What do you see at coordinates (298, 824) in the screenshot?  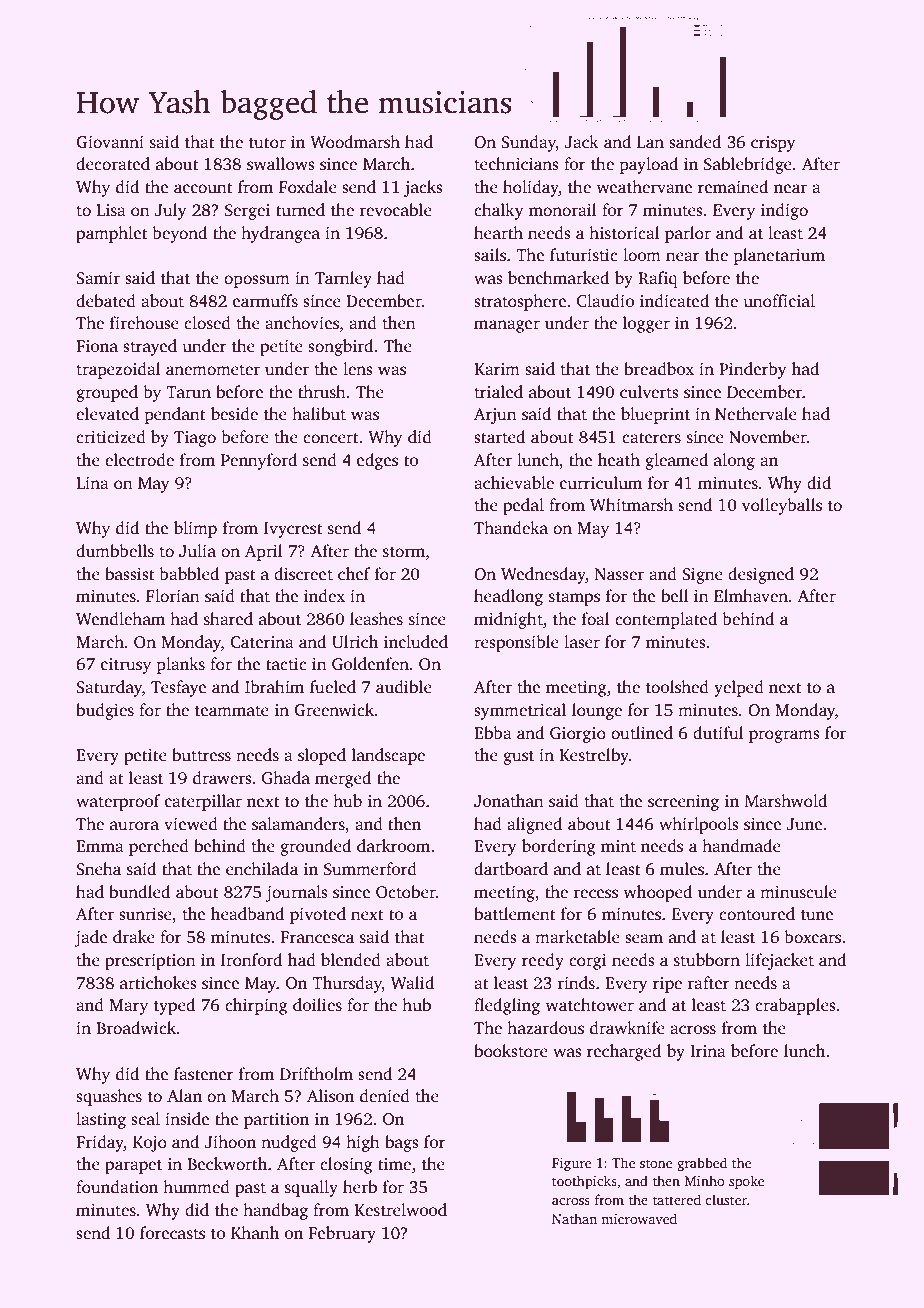 I see `salamanders` at bounding box center [298, 824].
